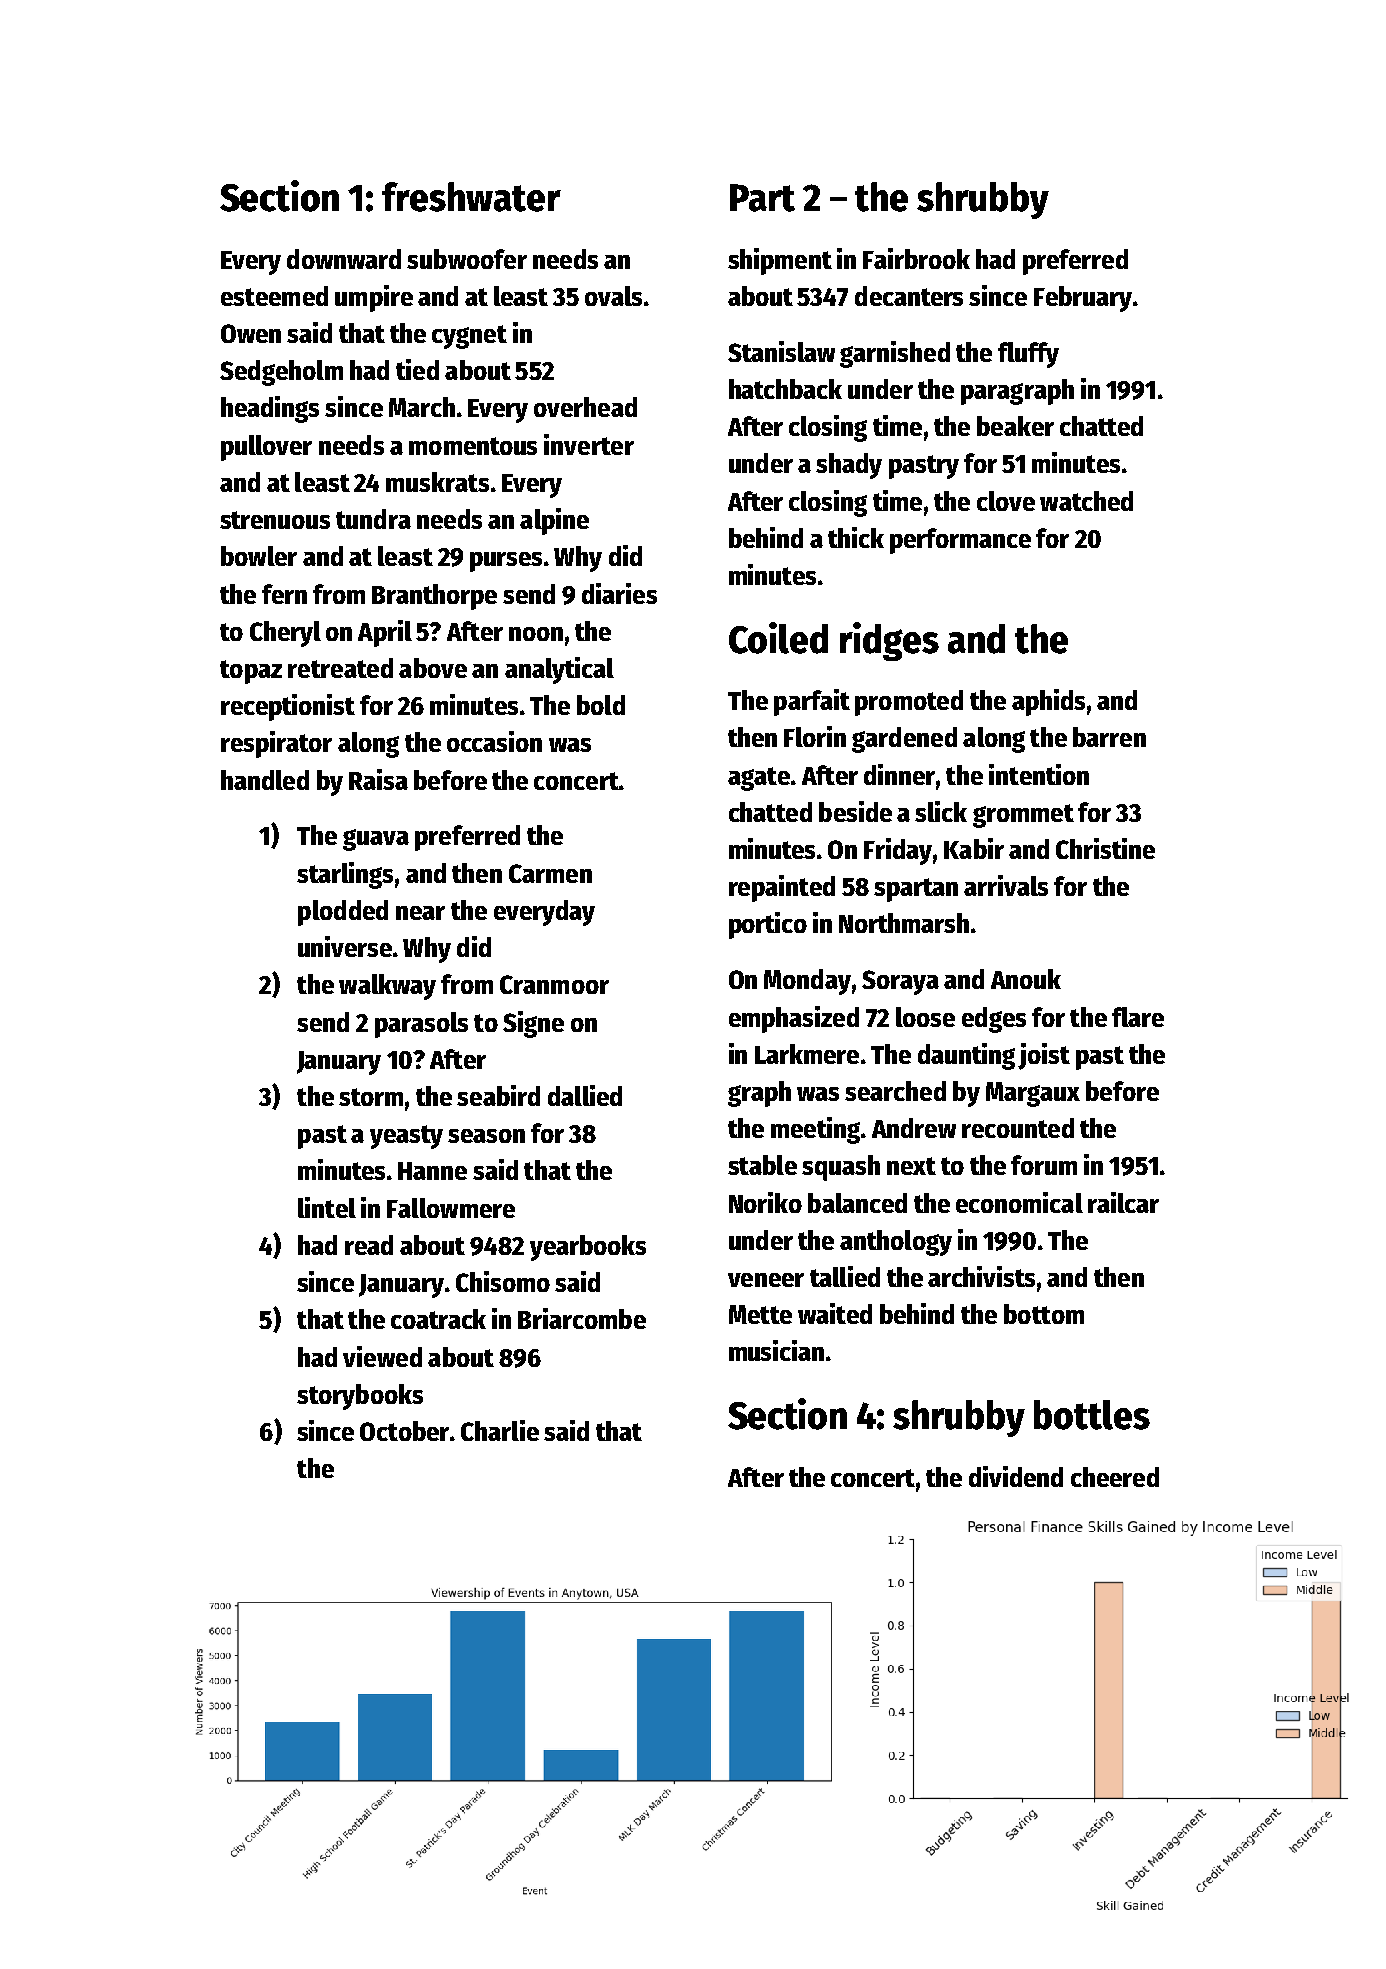 The image size is (1386, 1969). I want to click on fluffy, so click(1028, 355).
